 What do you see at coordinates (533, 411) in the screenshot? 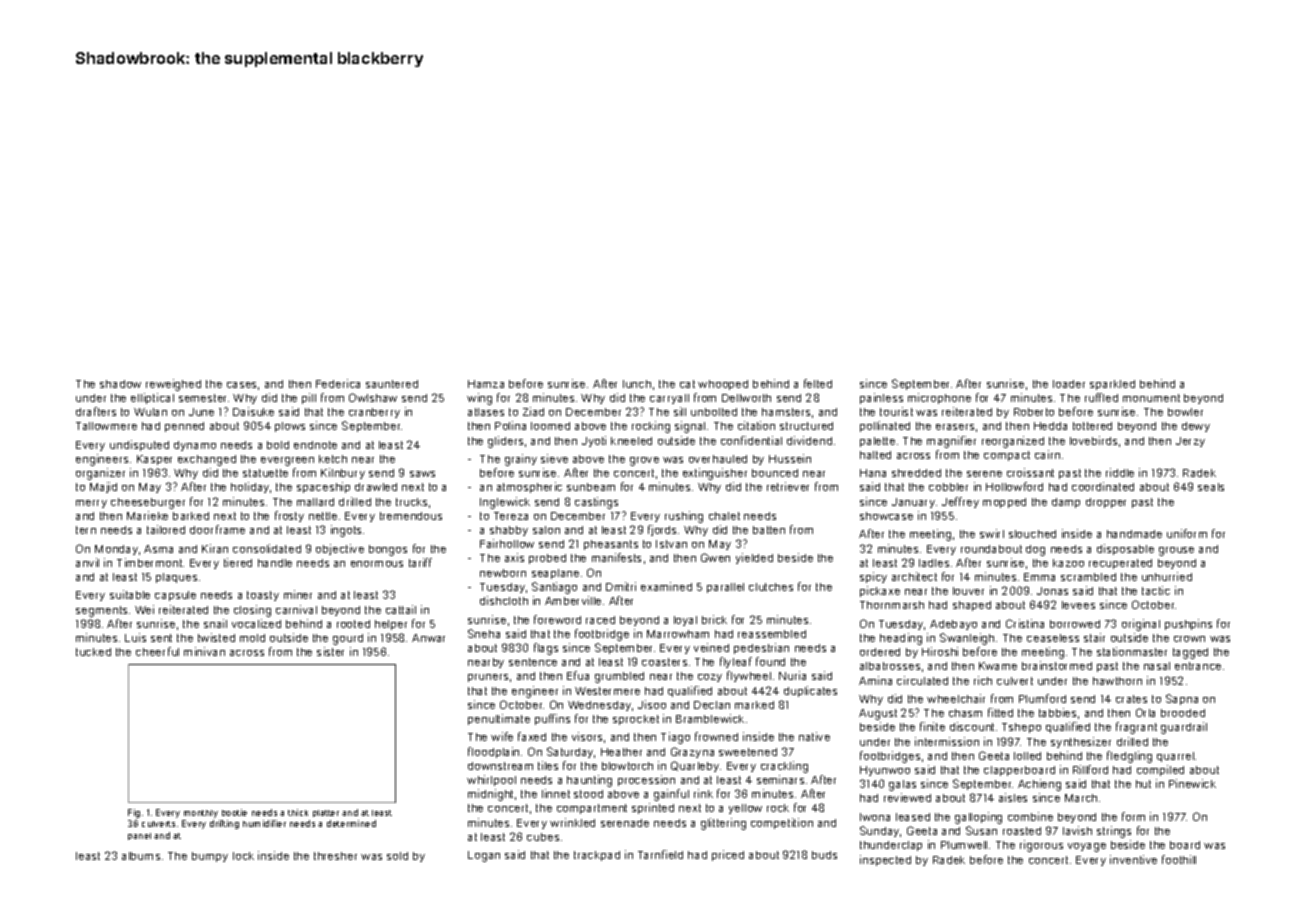
I see `Ziad` at bounding box center [533, 411].
